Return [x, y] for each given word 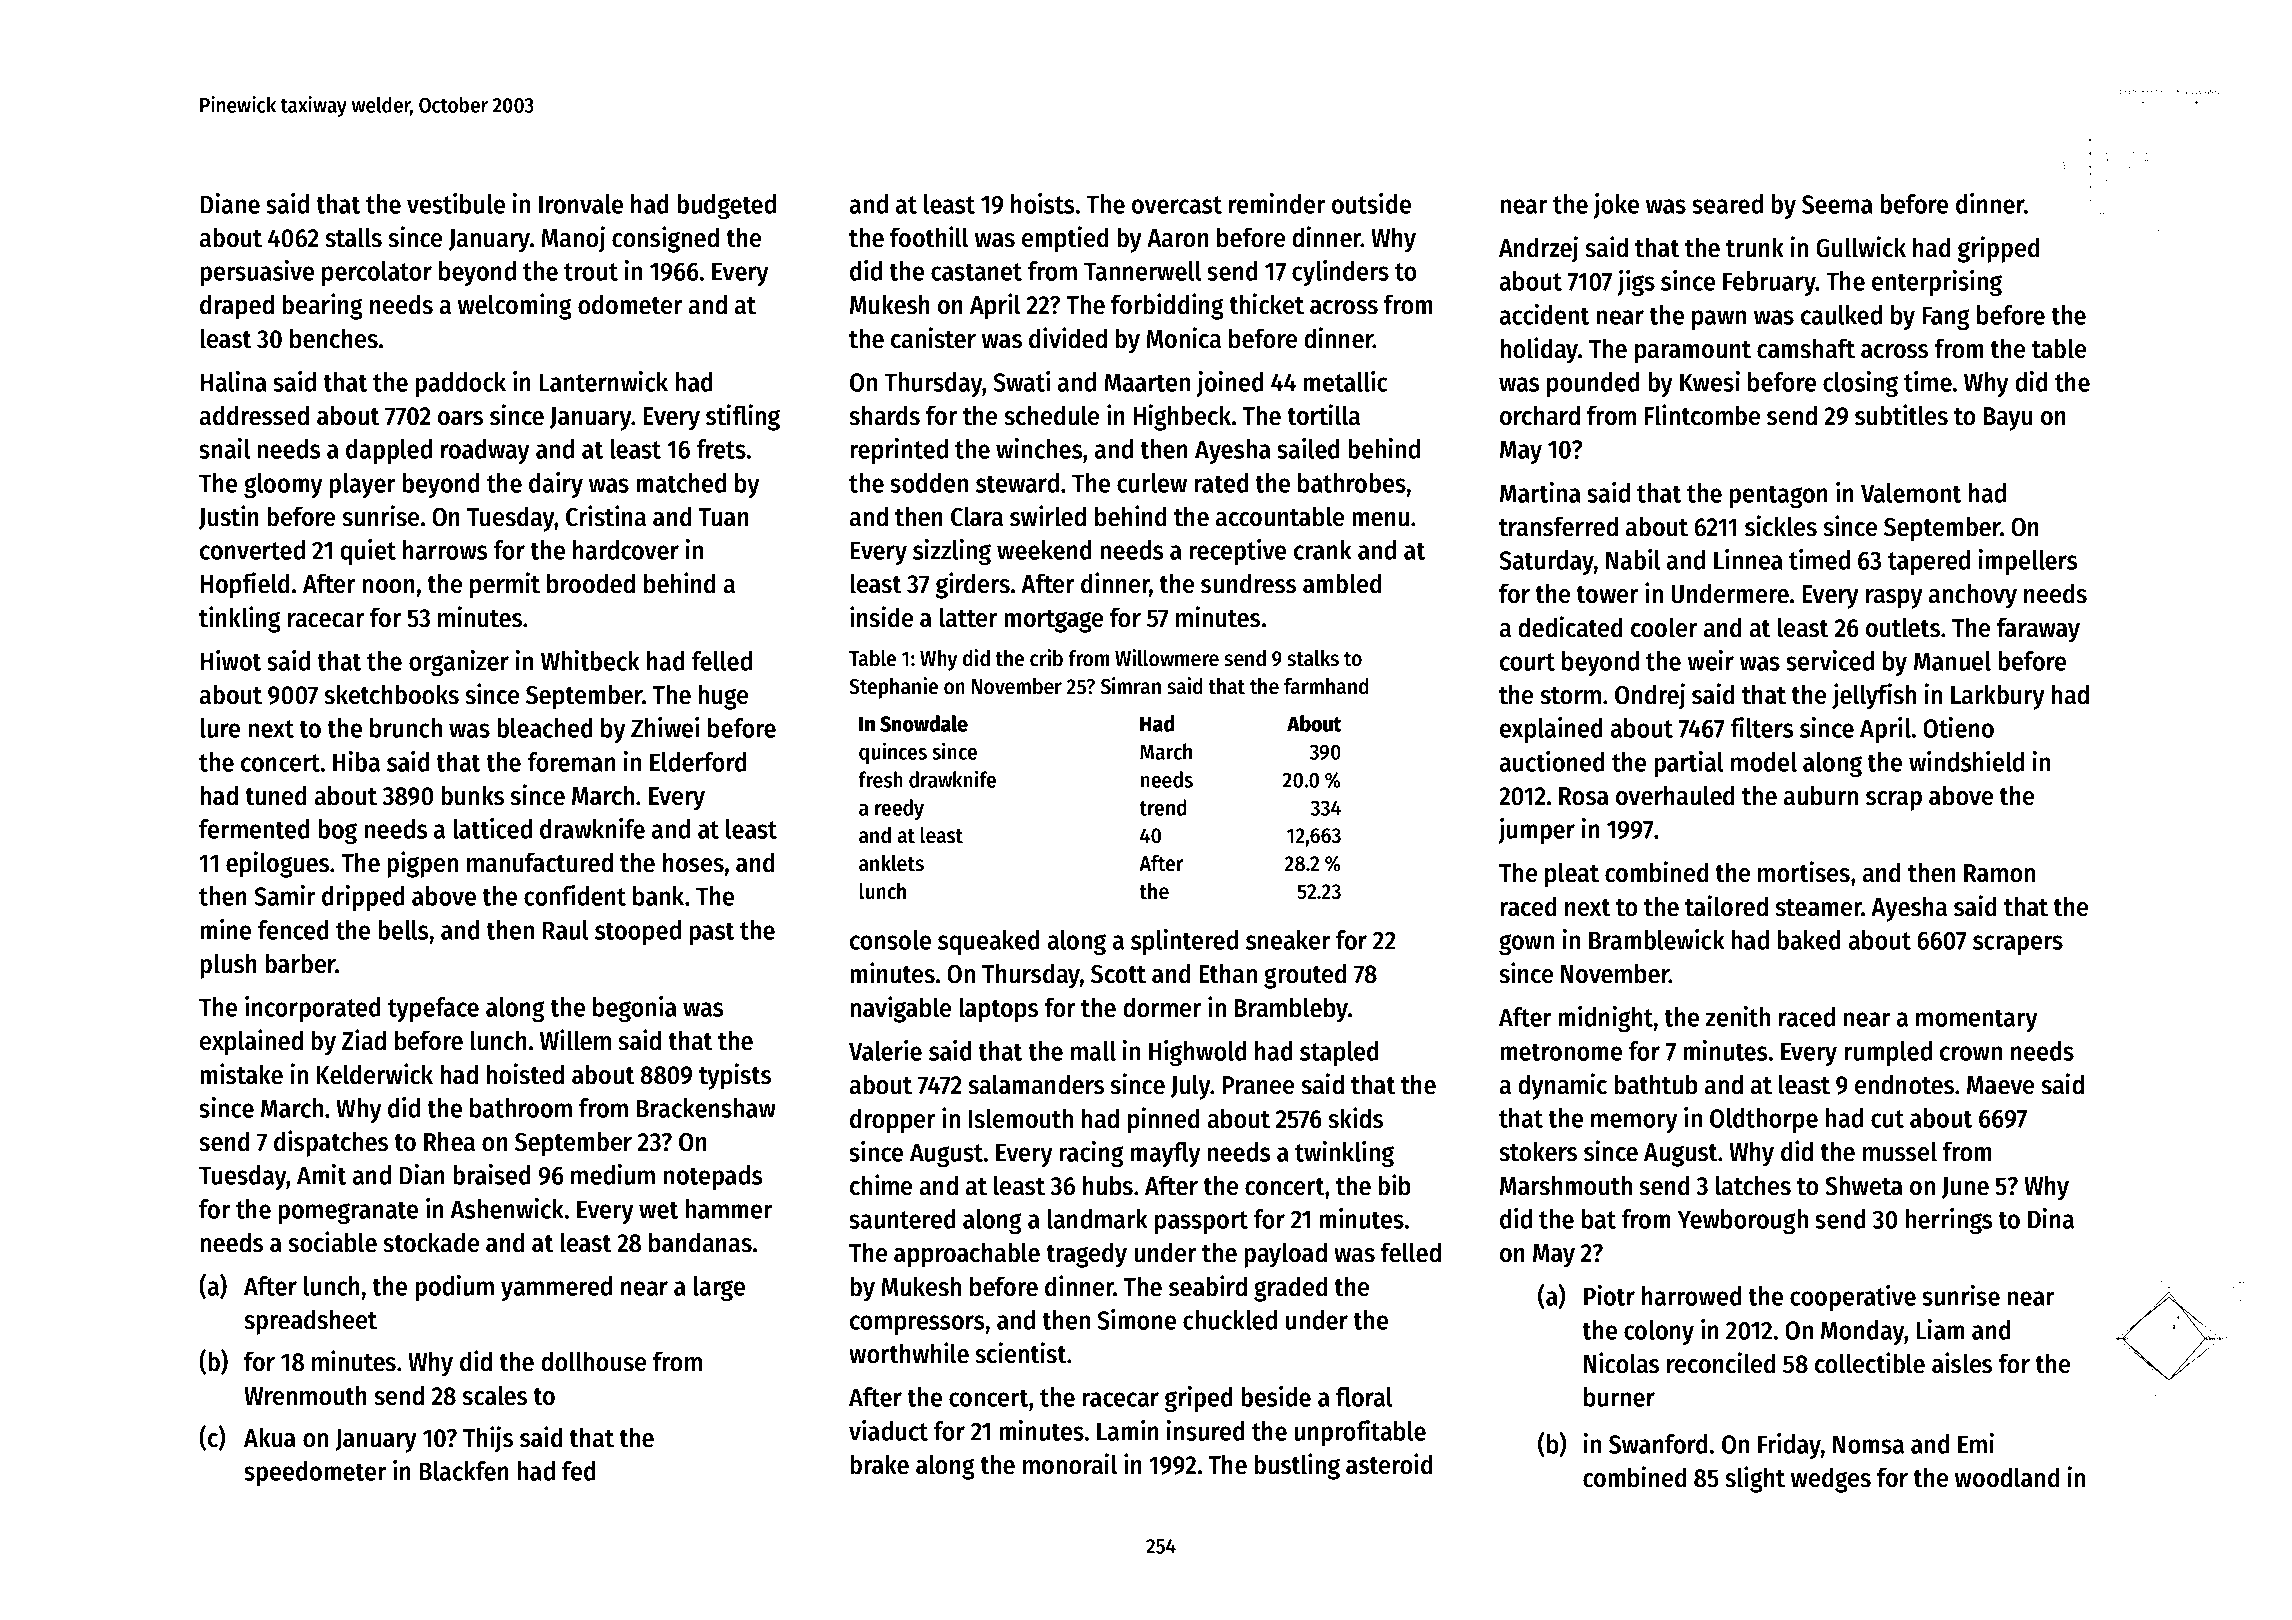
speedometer [315, 1473]
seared [1727, 204]
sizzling [952, 552]
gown [1526, 944]
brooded [591, 583]
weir [1711, 660]
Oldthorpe [1764, 1120]
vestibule [456, 203]
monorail [1070, 1464]
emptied [1065, 239]
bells [403, 930]
